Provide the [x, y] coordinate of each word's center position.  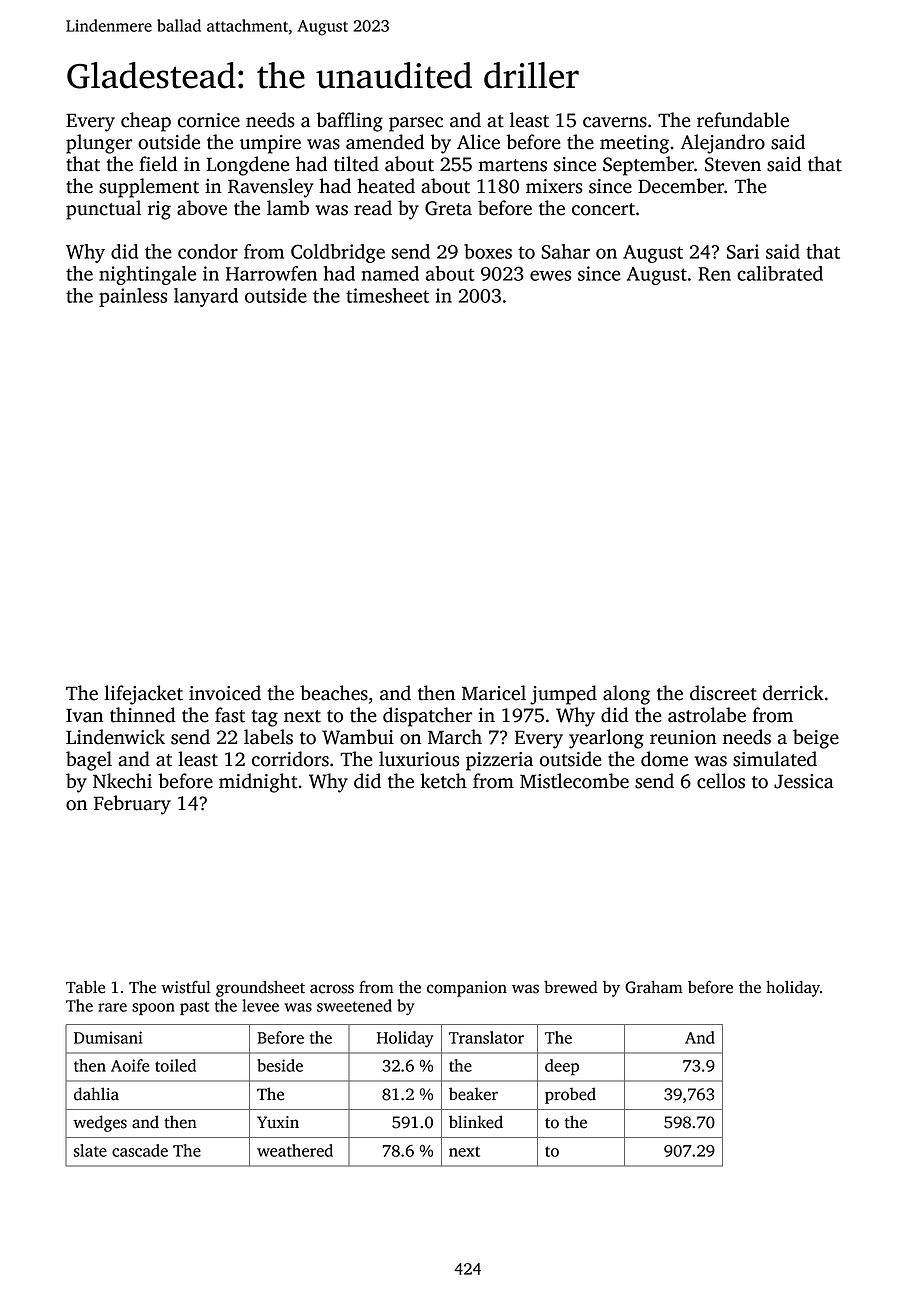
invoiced [225, 693]
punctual [103, 210]
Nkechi [122, 781]
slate [90, 1150]
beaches [334, 693]
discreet [723, 693]
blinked [476, 1122]
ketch [443, 781]
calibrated [780, 273]
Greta [448, 208]
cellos [721, 781]
